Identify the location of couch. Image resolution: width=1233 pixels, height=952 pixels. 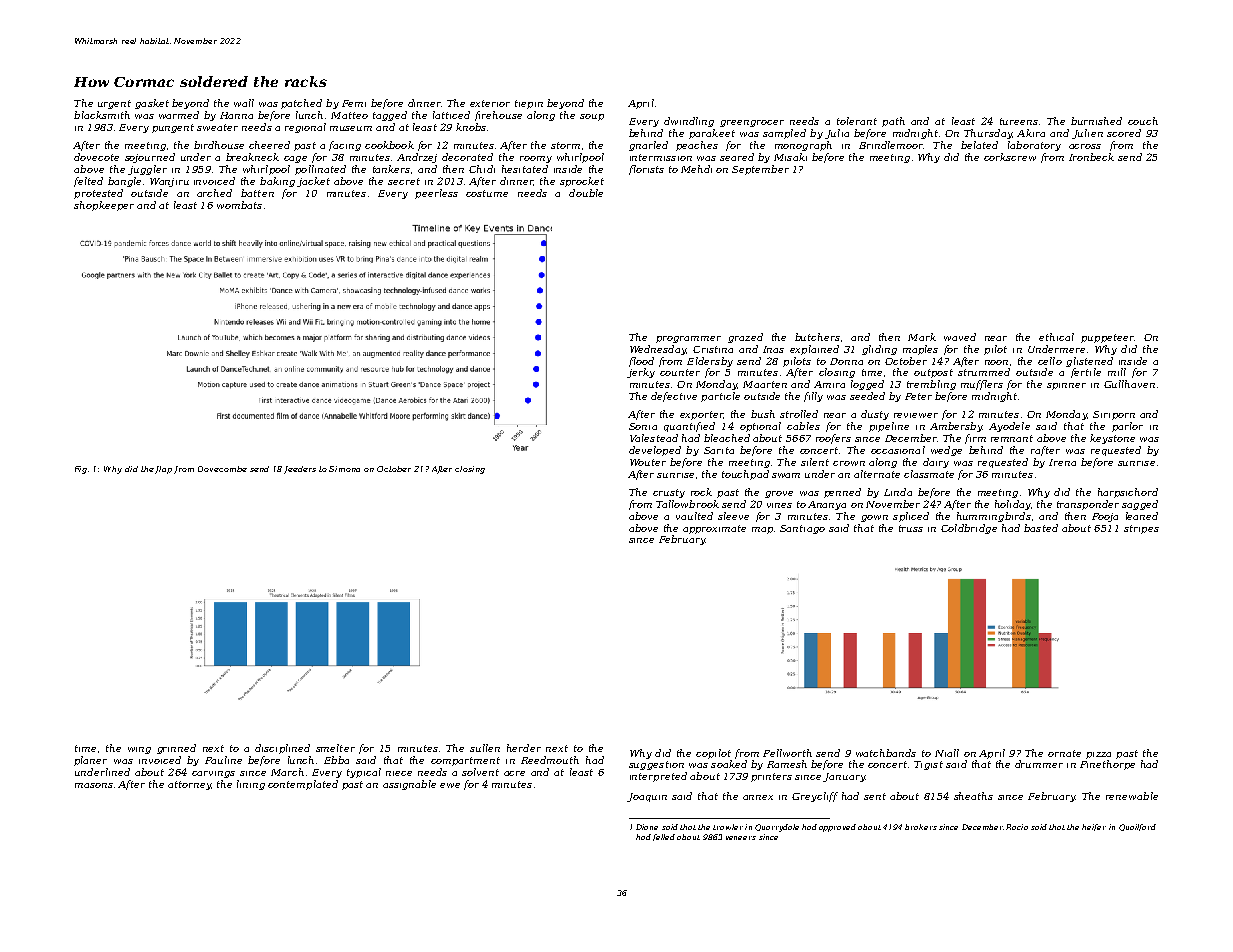
(1143, 121).
